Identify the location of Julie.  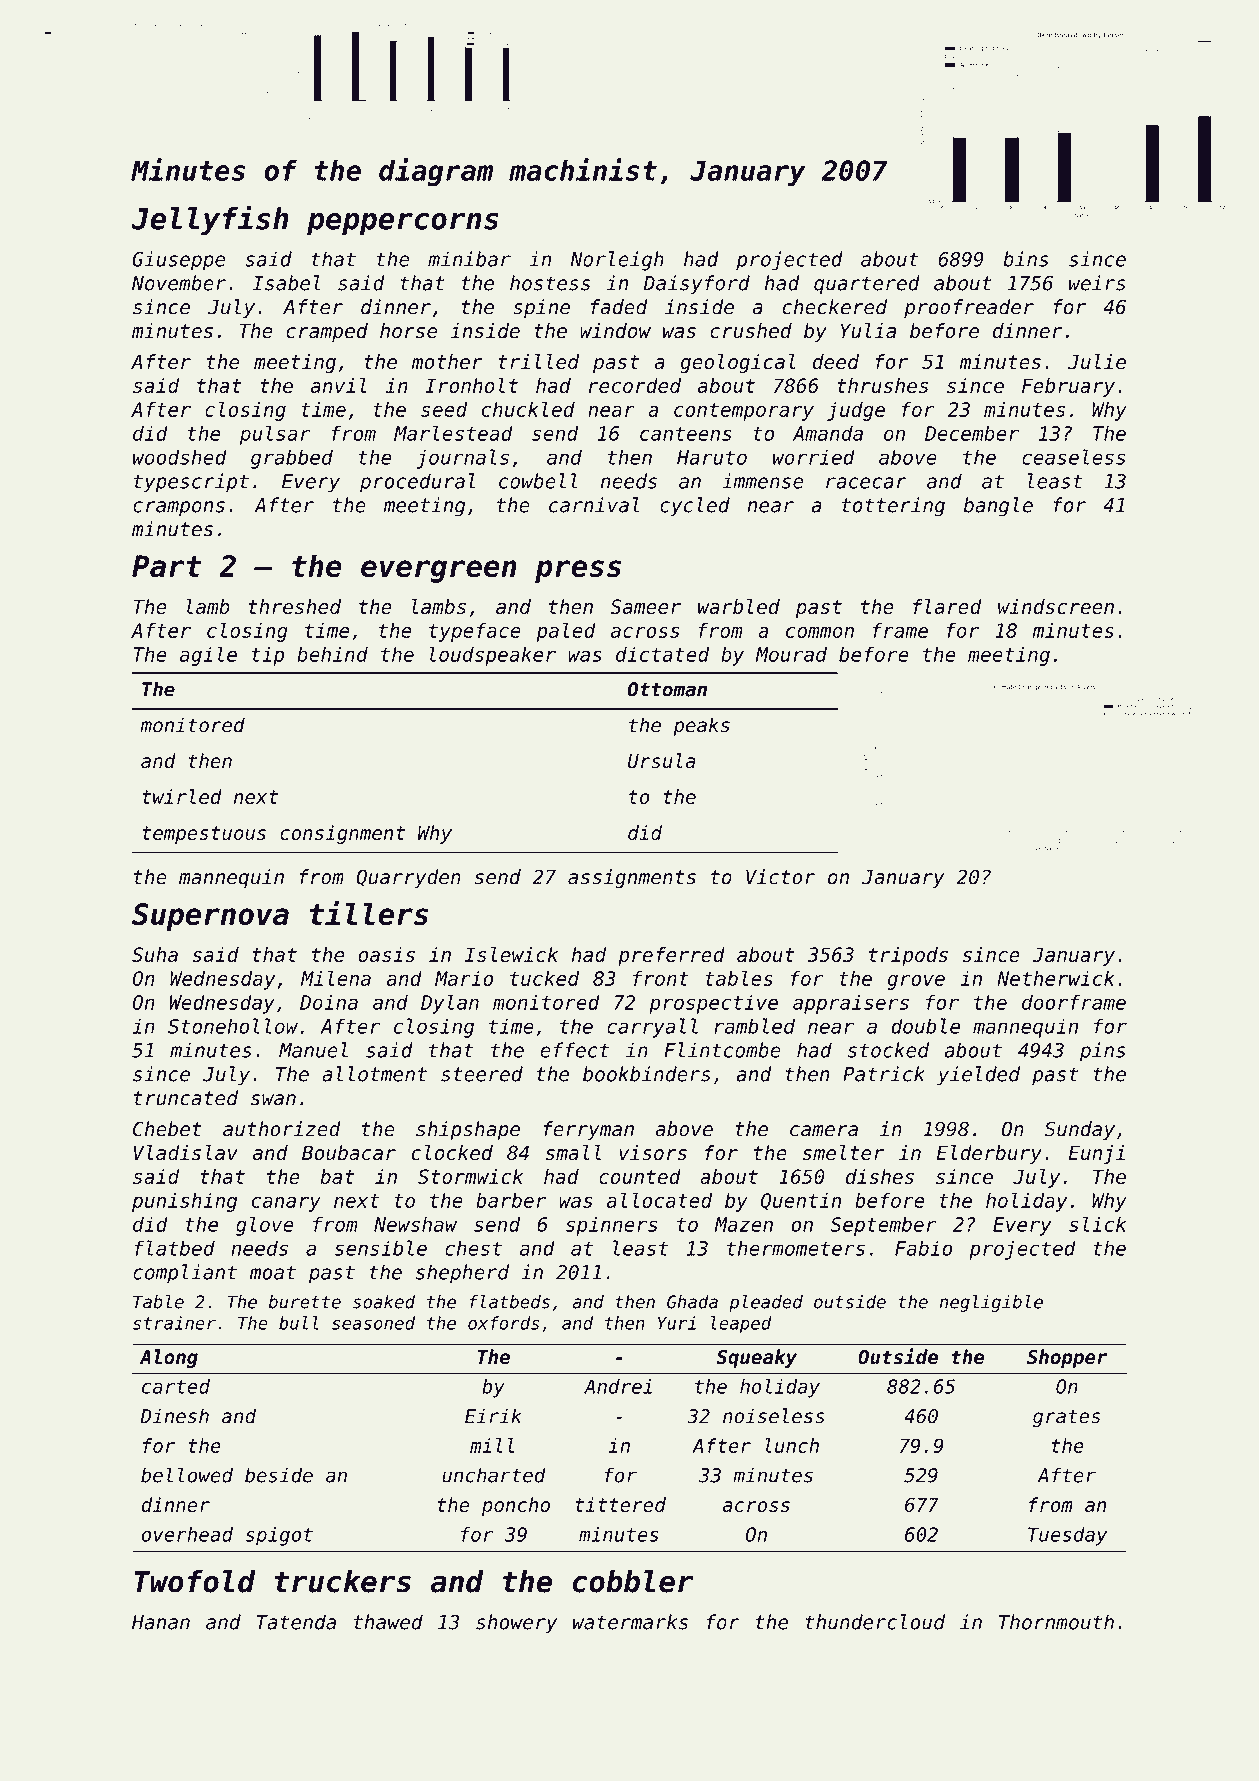
(1097, 362).
